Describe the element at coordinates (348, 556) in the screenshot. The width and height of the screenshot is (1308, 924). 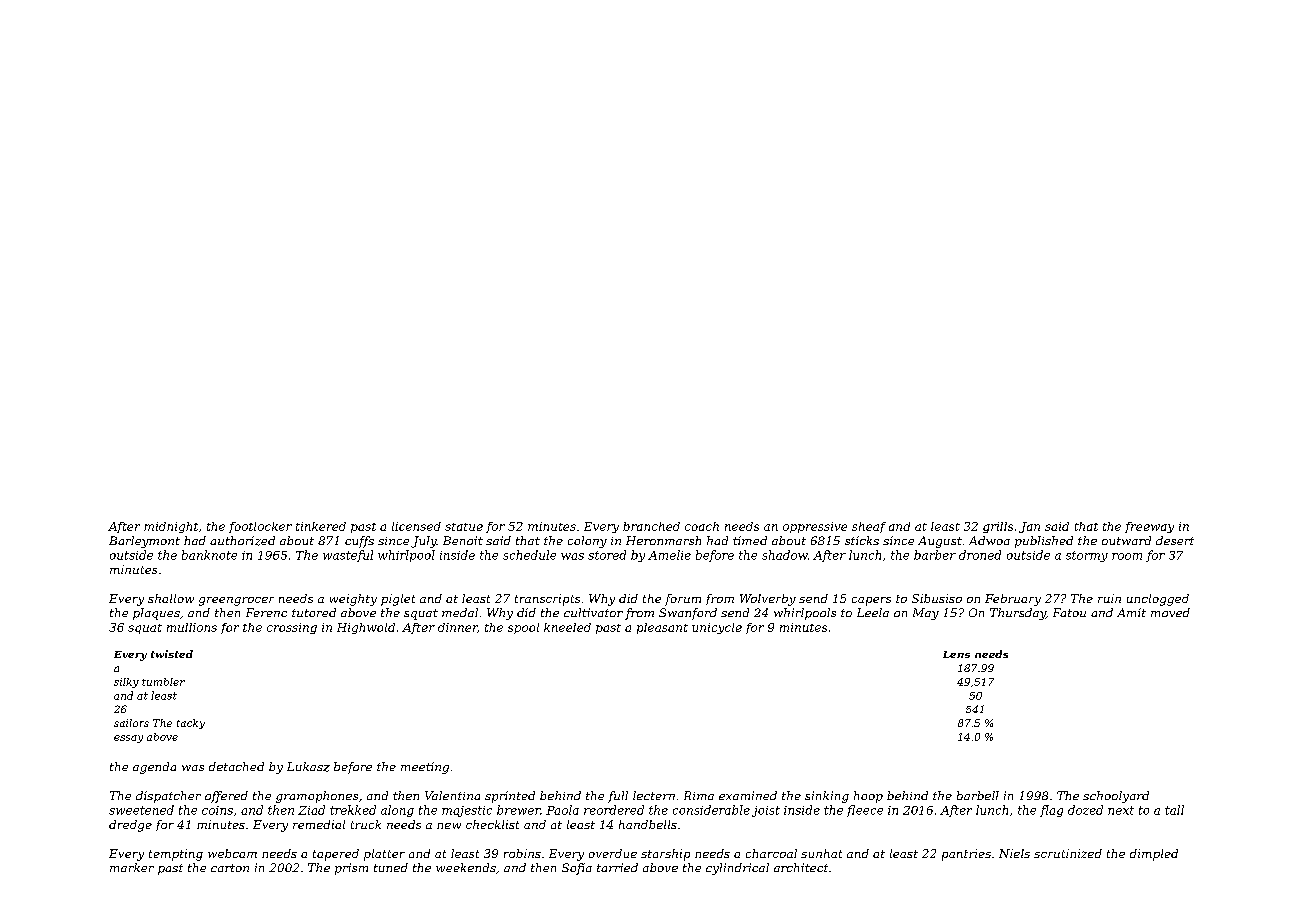
I see `wasteful` at that location.
